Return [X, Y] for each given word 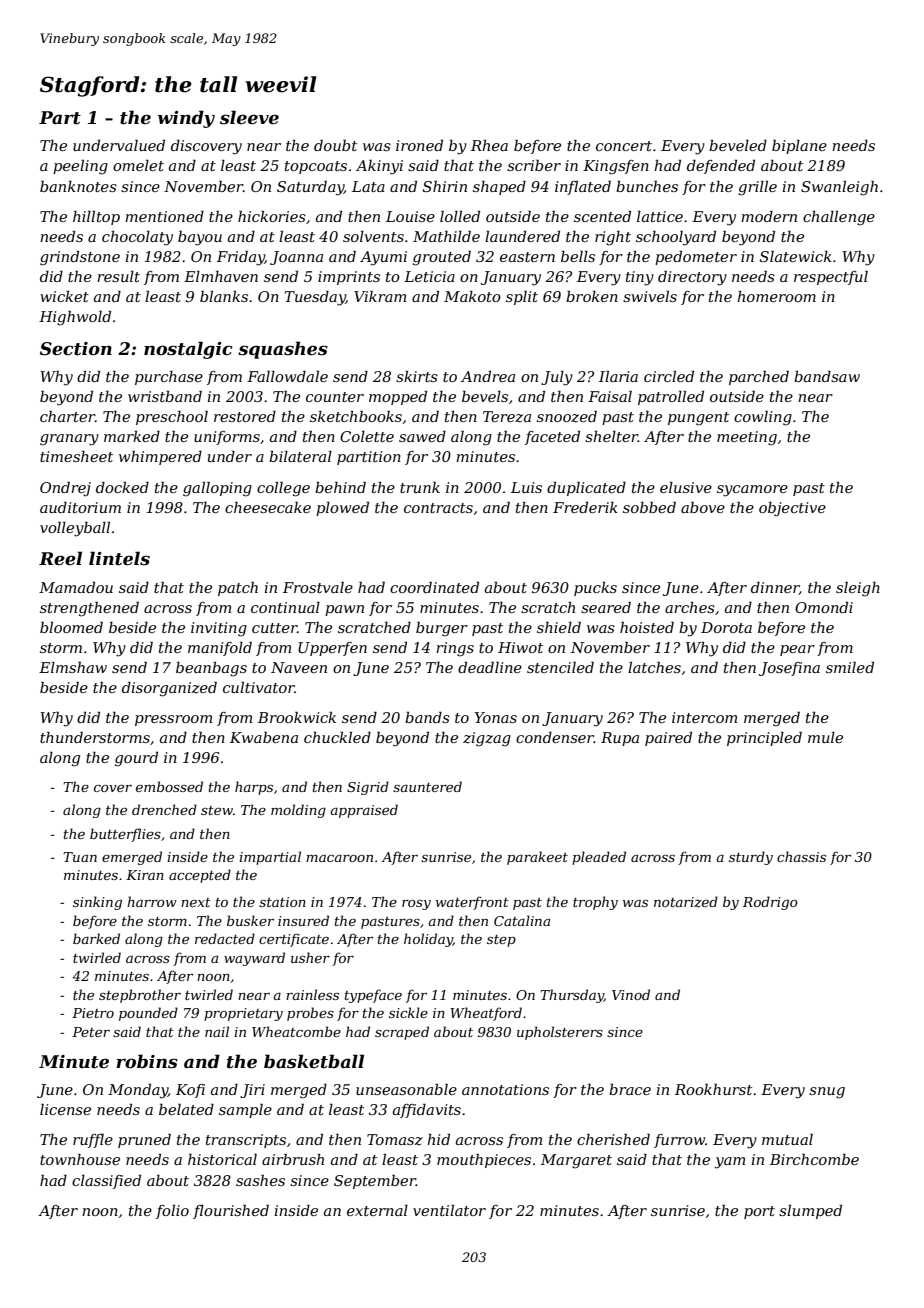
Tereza [507, 417]
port [759, 1212]
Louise [410, 216]
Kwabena [264, 737]
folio [172, 1212]
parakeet [537, 858]
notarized [686, 902]
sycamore [752, 491]
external [377, 1210]
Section [76, 349]
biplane [799, 146]
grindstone [80, 258]
